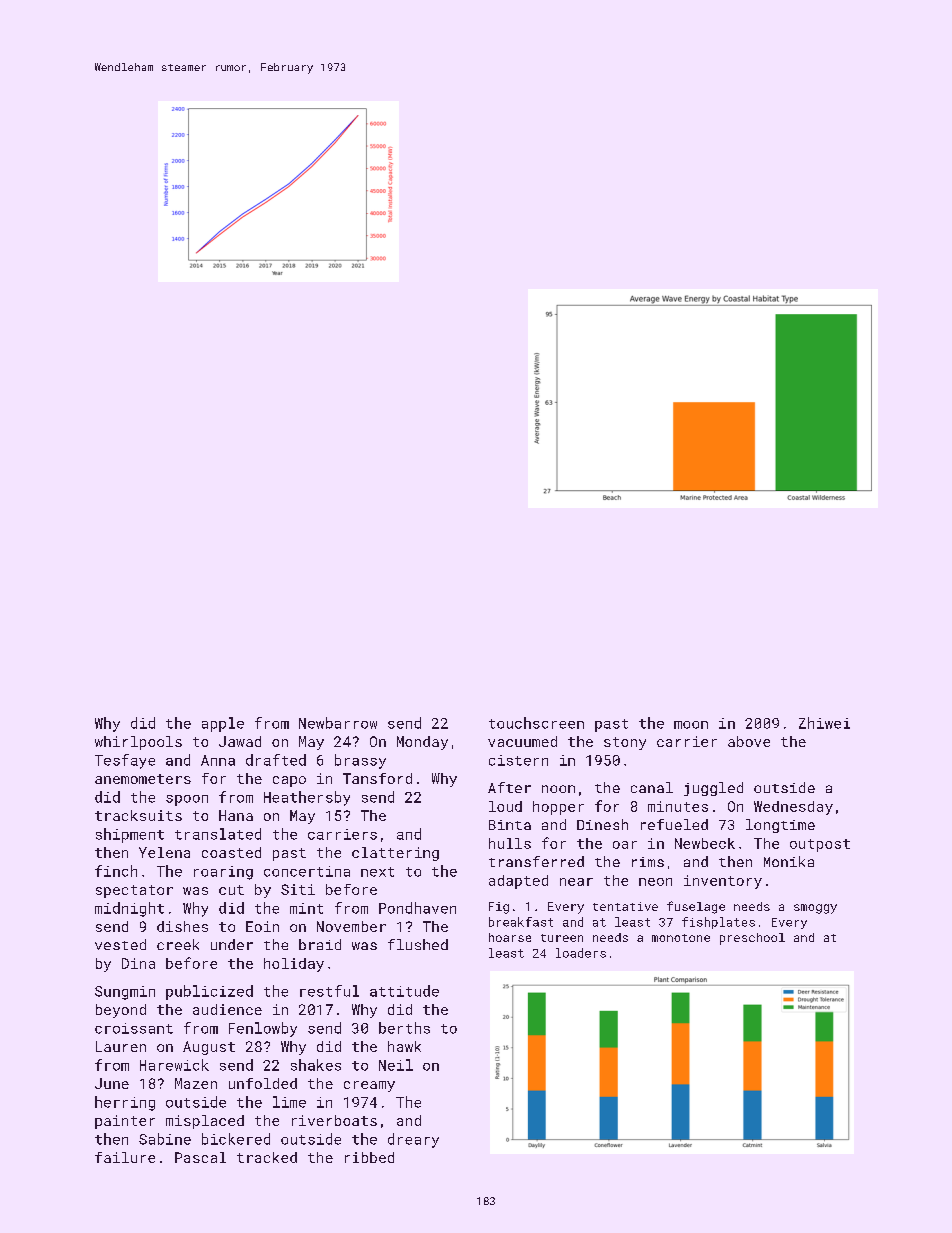  I want to click on Pascal, so click(200, 1157).
